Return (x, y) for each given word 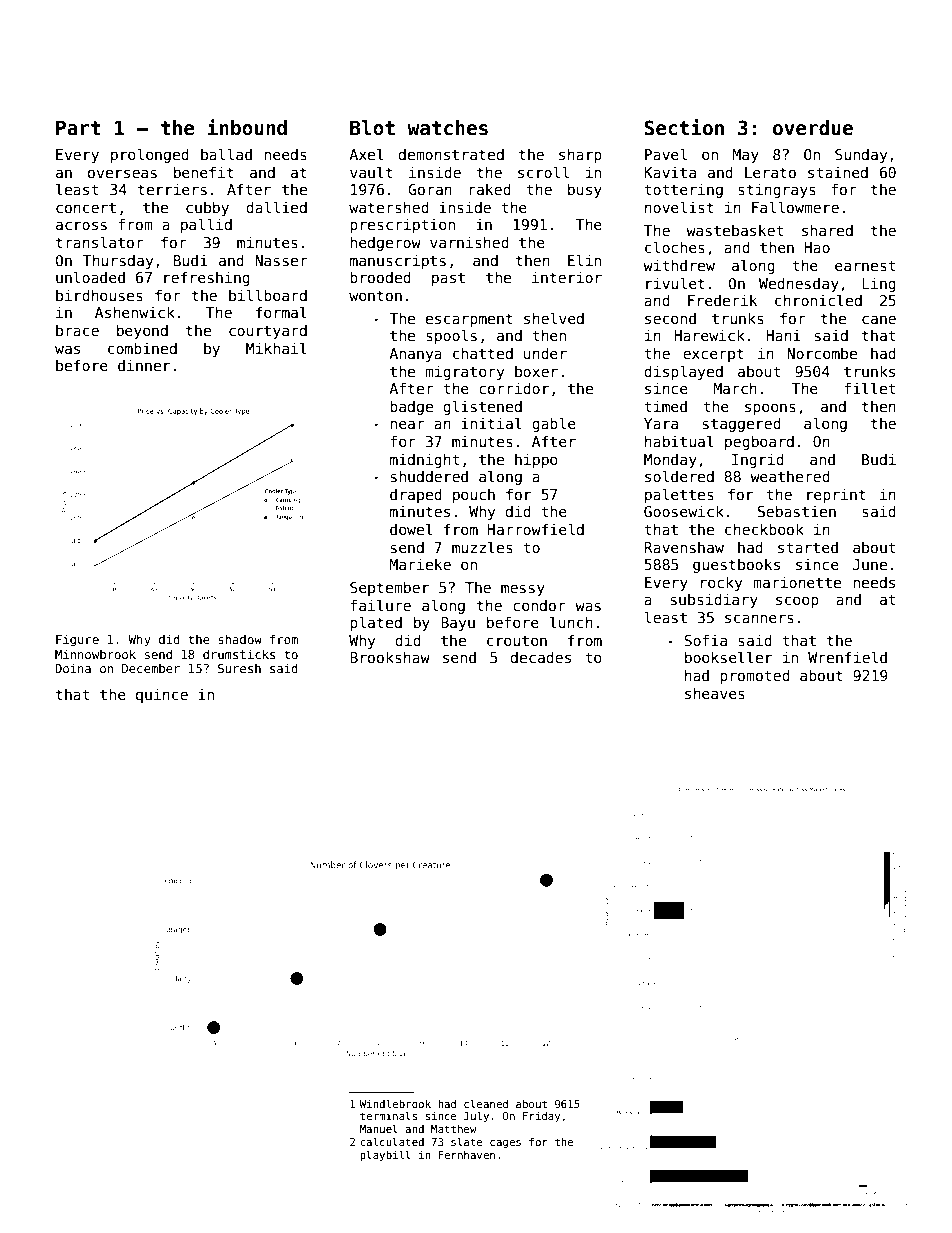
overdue (813, 128)
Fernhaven (467, 1155)
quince (162, 695)
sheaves (715, 693)
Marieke (420, 564)
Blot (372, 128)
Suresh (239, 668)
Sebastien (797, 511)
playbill (385, 1155)
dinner (144, 365)
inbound (247, 127)
